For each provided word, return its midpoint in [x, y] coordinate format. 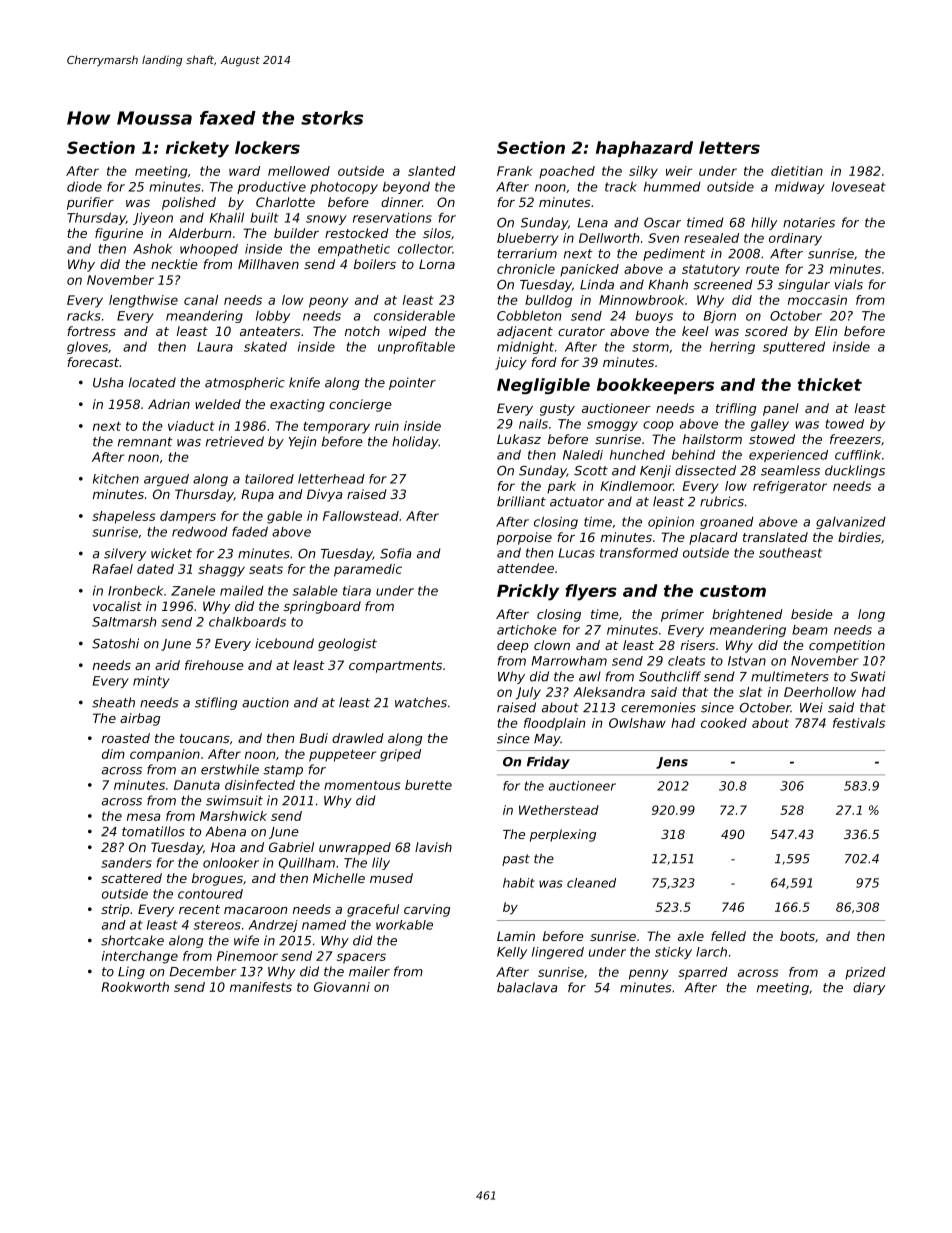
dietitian [797, 171]
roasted [126, 738]
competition [847, 646]
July [528, 693]
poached [567, 172]
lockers [267, 147]
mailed [242, 591]
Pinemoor [247, 956]
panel [781, 409]
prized [865, 973]
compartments [395, 667]
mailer [369, 971]
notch [362, 331]
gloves [87, 348]
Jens [672, 763]
